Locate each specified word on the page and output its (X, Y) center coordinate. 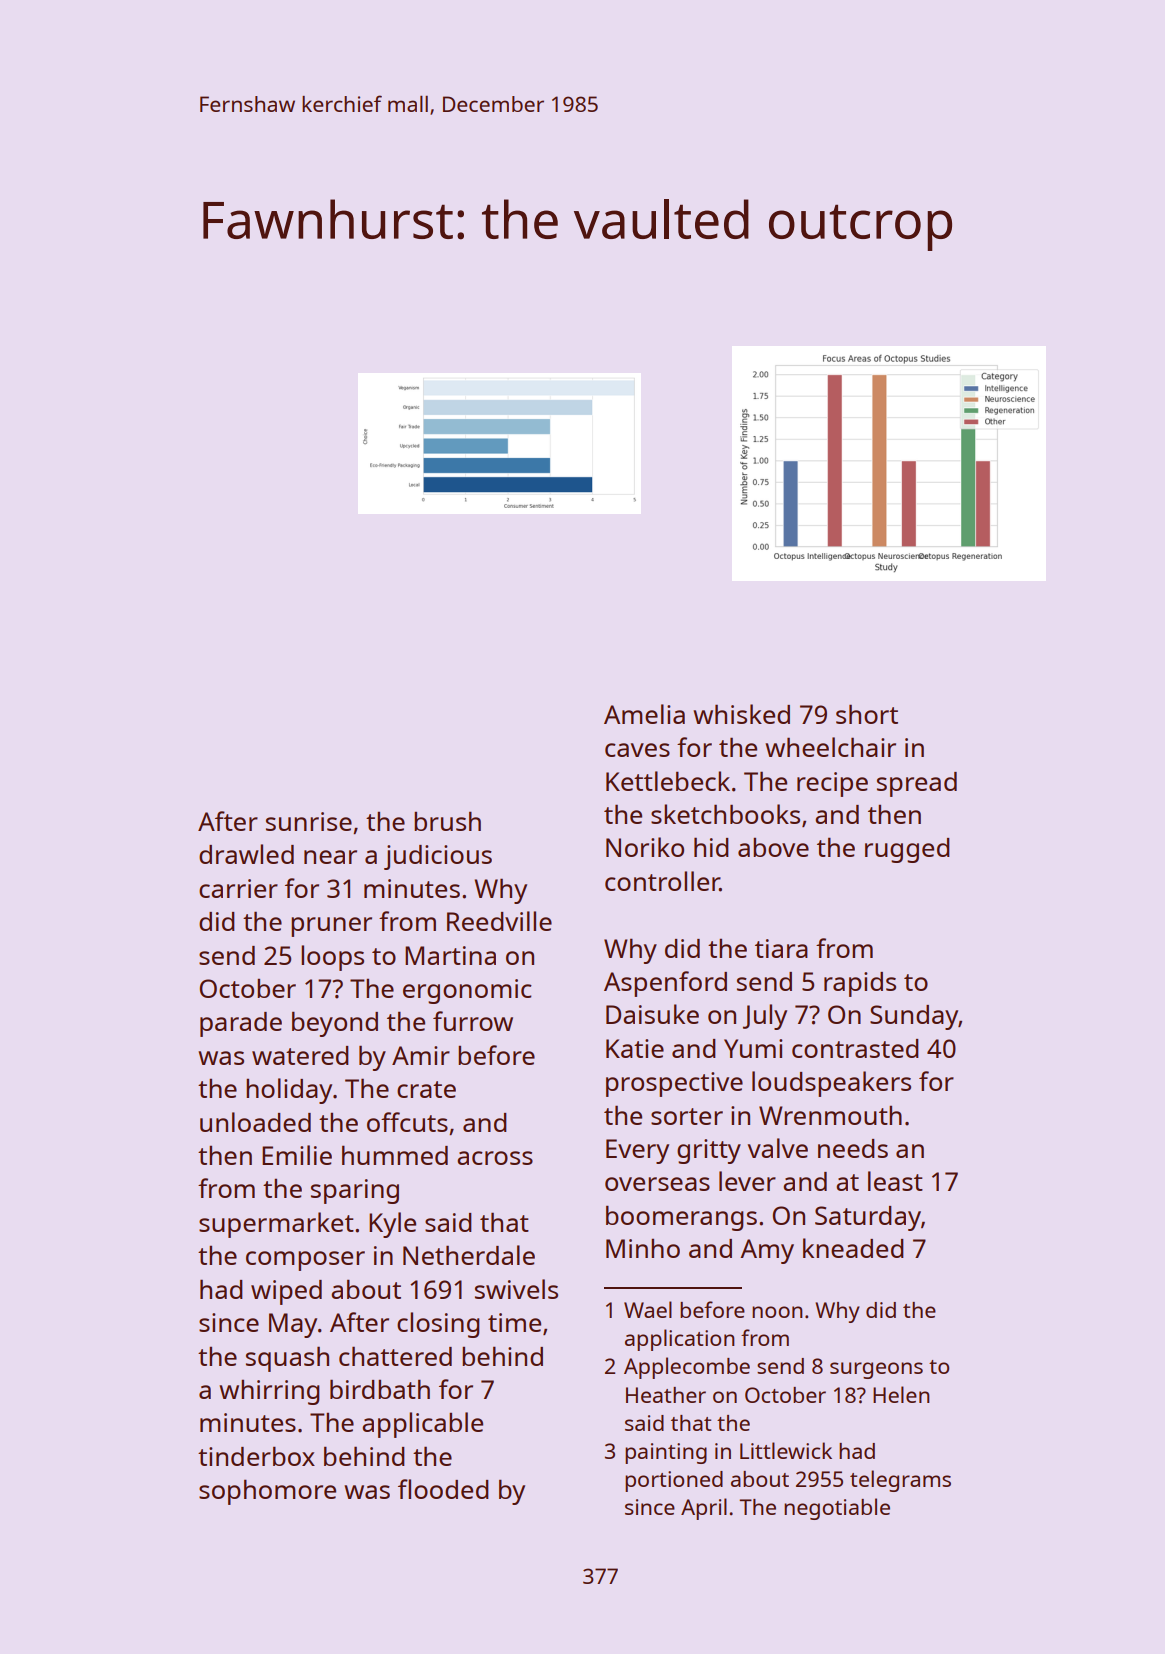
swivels (516, 1289)
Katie (635, 1048)
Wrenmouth (830, 1115)
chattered (395, 1356)
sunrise (309, 821)
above (773, 847)
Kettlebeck (668, 781)
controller (662, 881)
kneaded (853, 1248)
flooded (443, 1489)
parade (241, 1024)
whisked (741, 714)
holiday (289, 1091)
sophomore (267, 1492)
